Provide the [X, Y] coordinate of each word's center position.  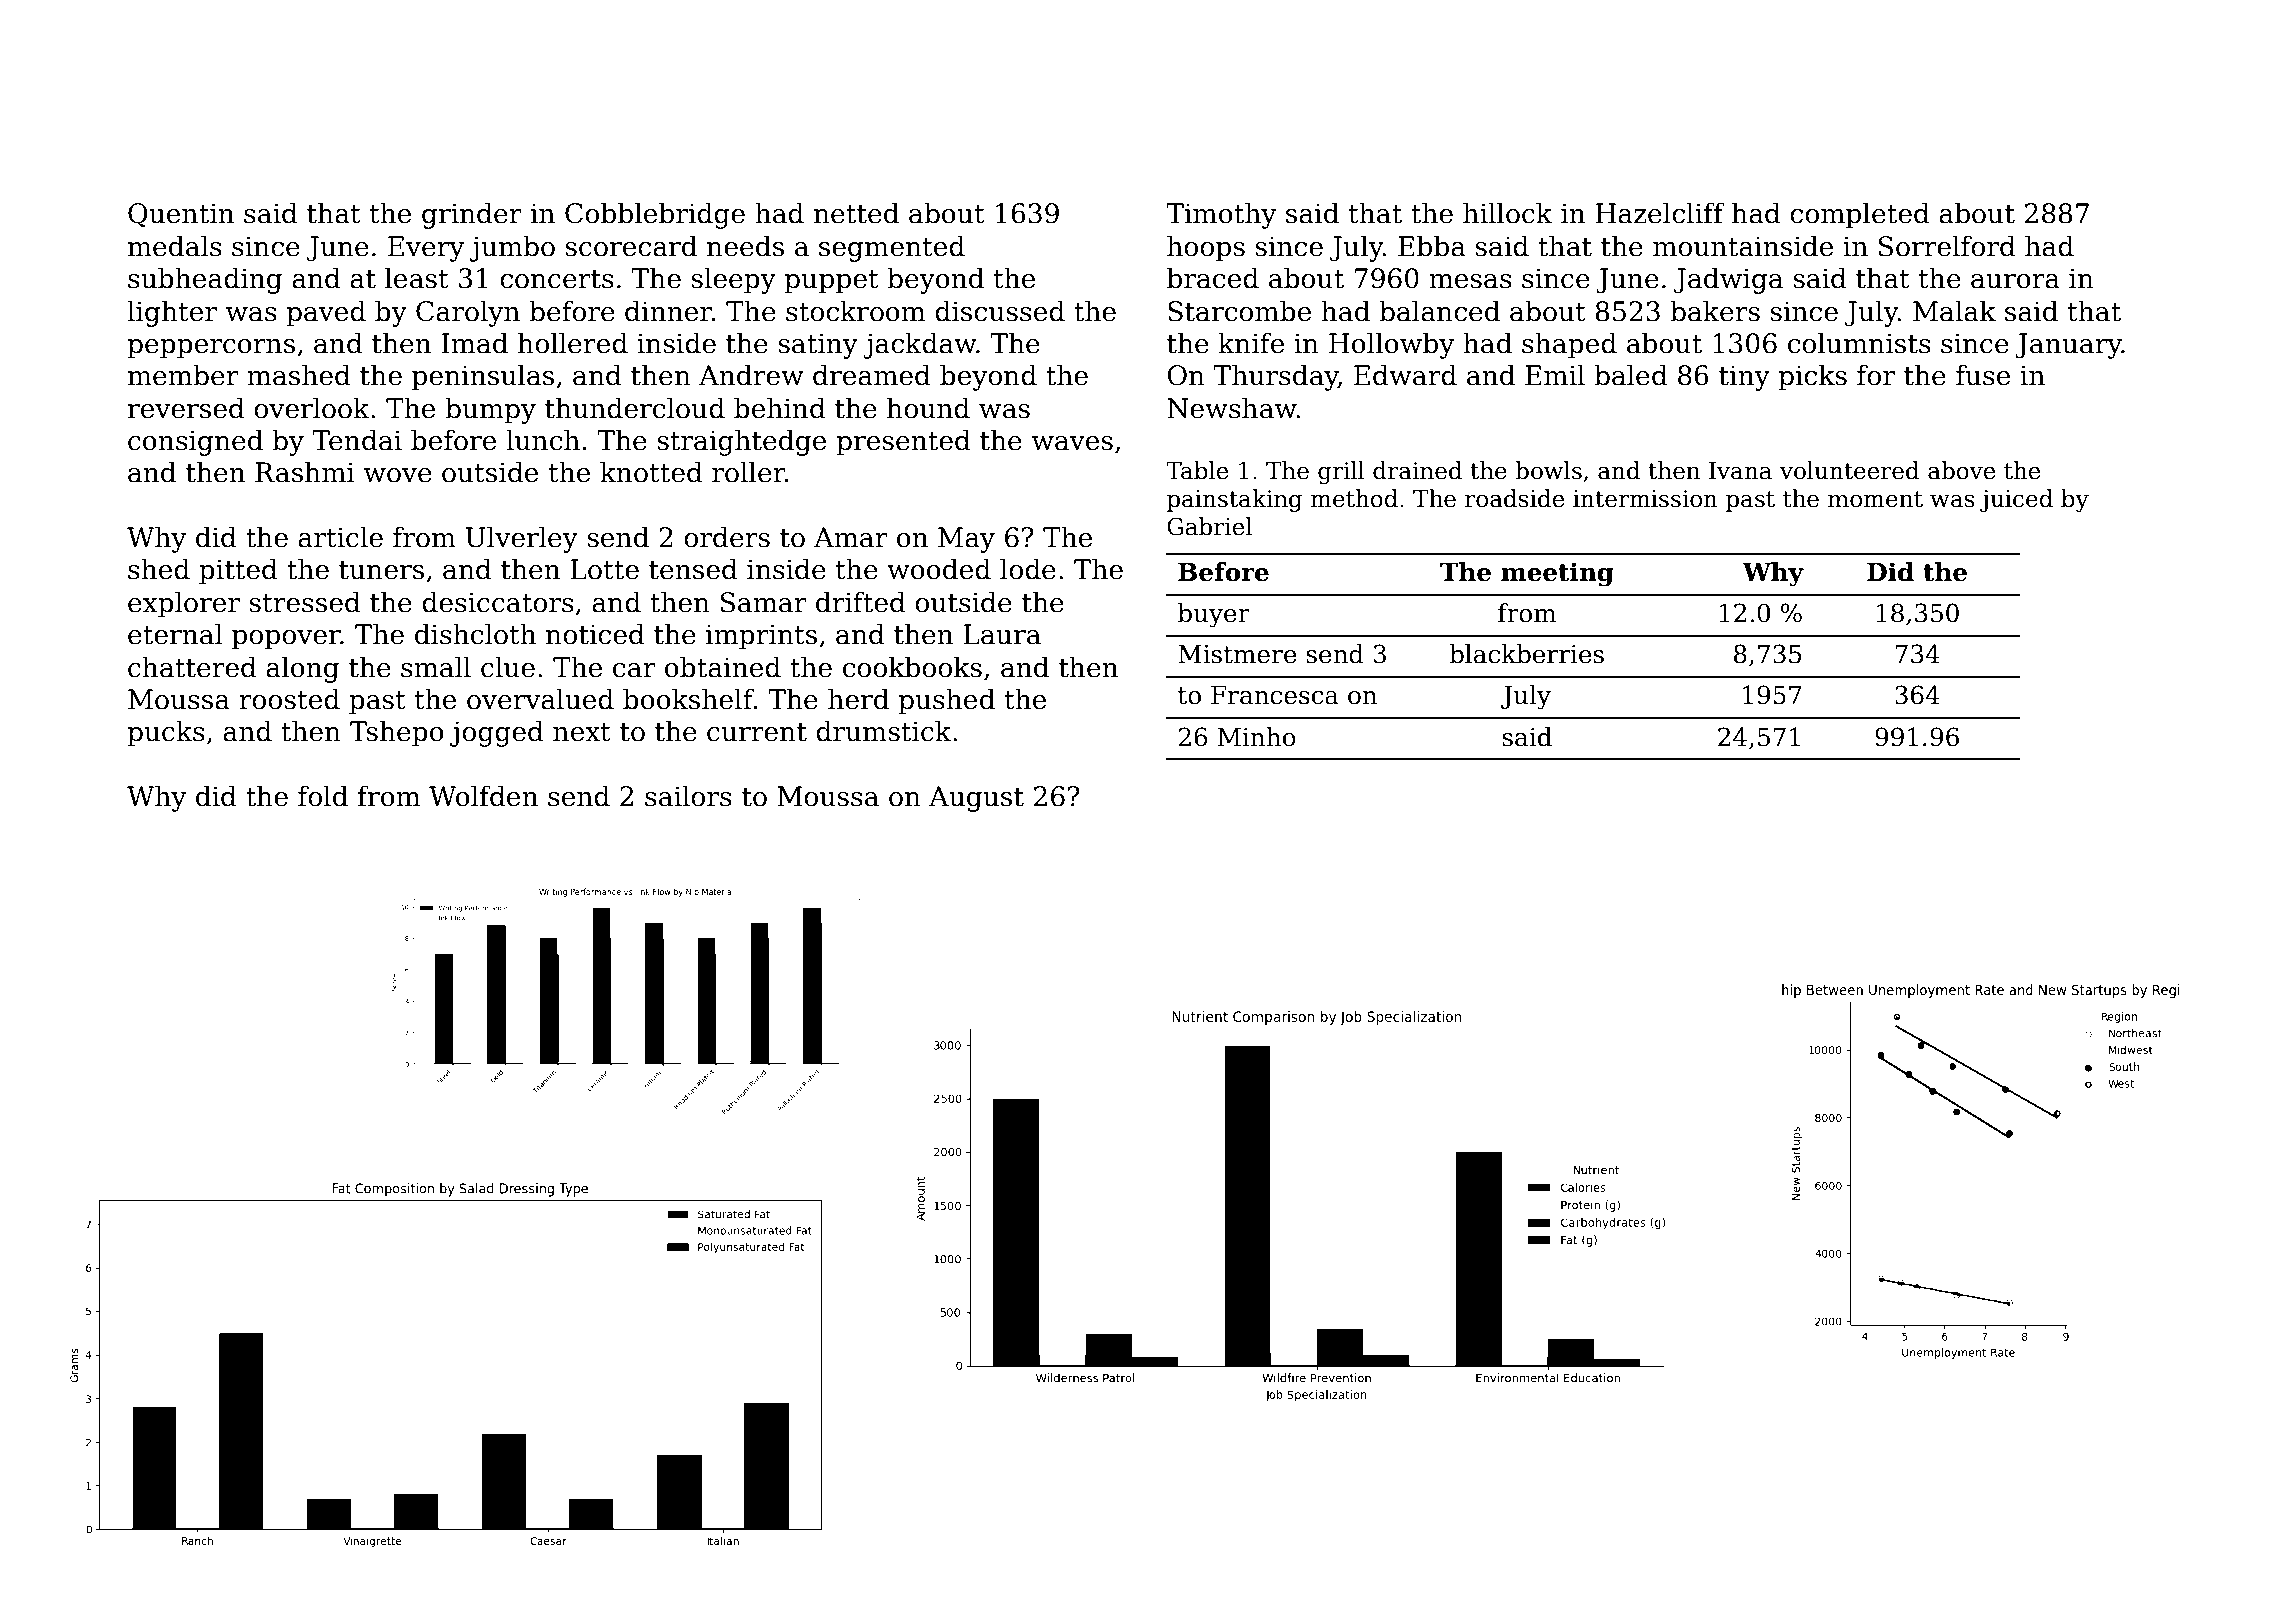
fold [323, 796]
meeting [1557, 574]
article [340, 537]
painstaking [1234, 500]
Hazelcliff [1660, 213]
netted [856, 213]
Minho [1257, 737]
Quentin [181, 215]
